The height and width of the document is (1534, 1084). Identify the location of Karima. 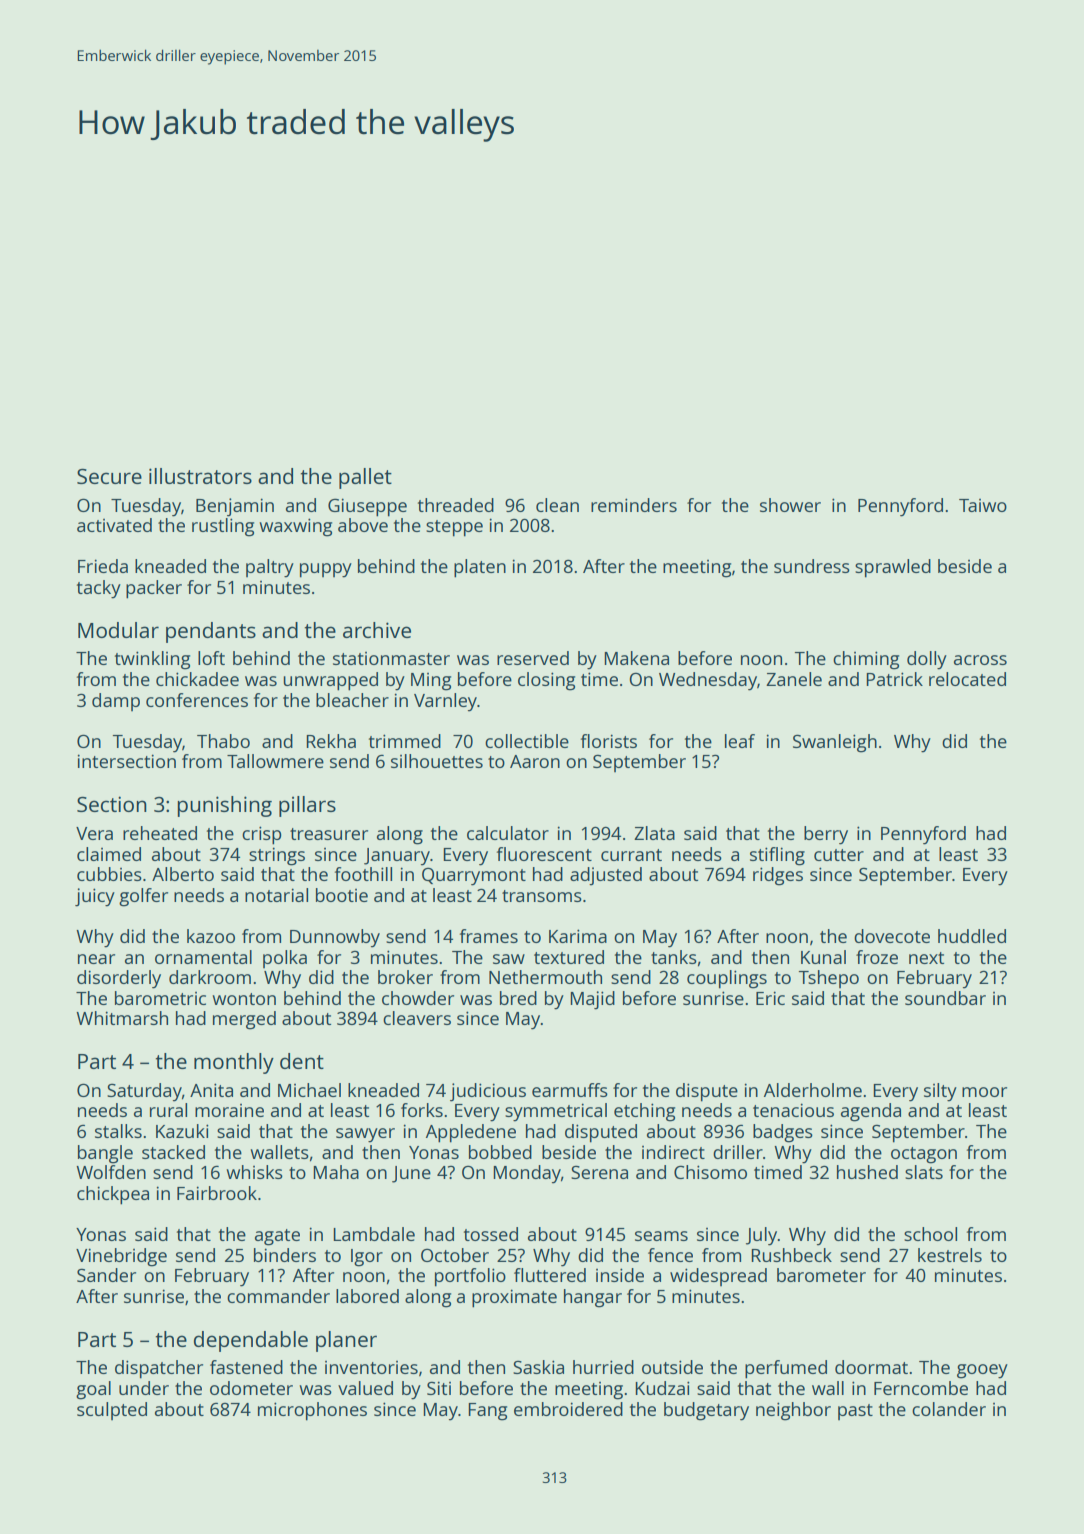
(578, 936).
